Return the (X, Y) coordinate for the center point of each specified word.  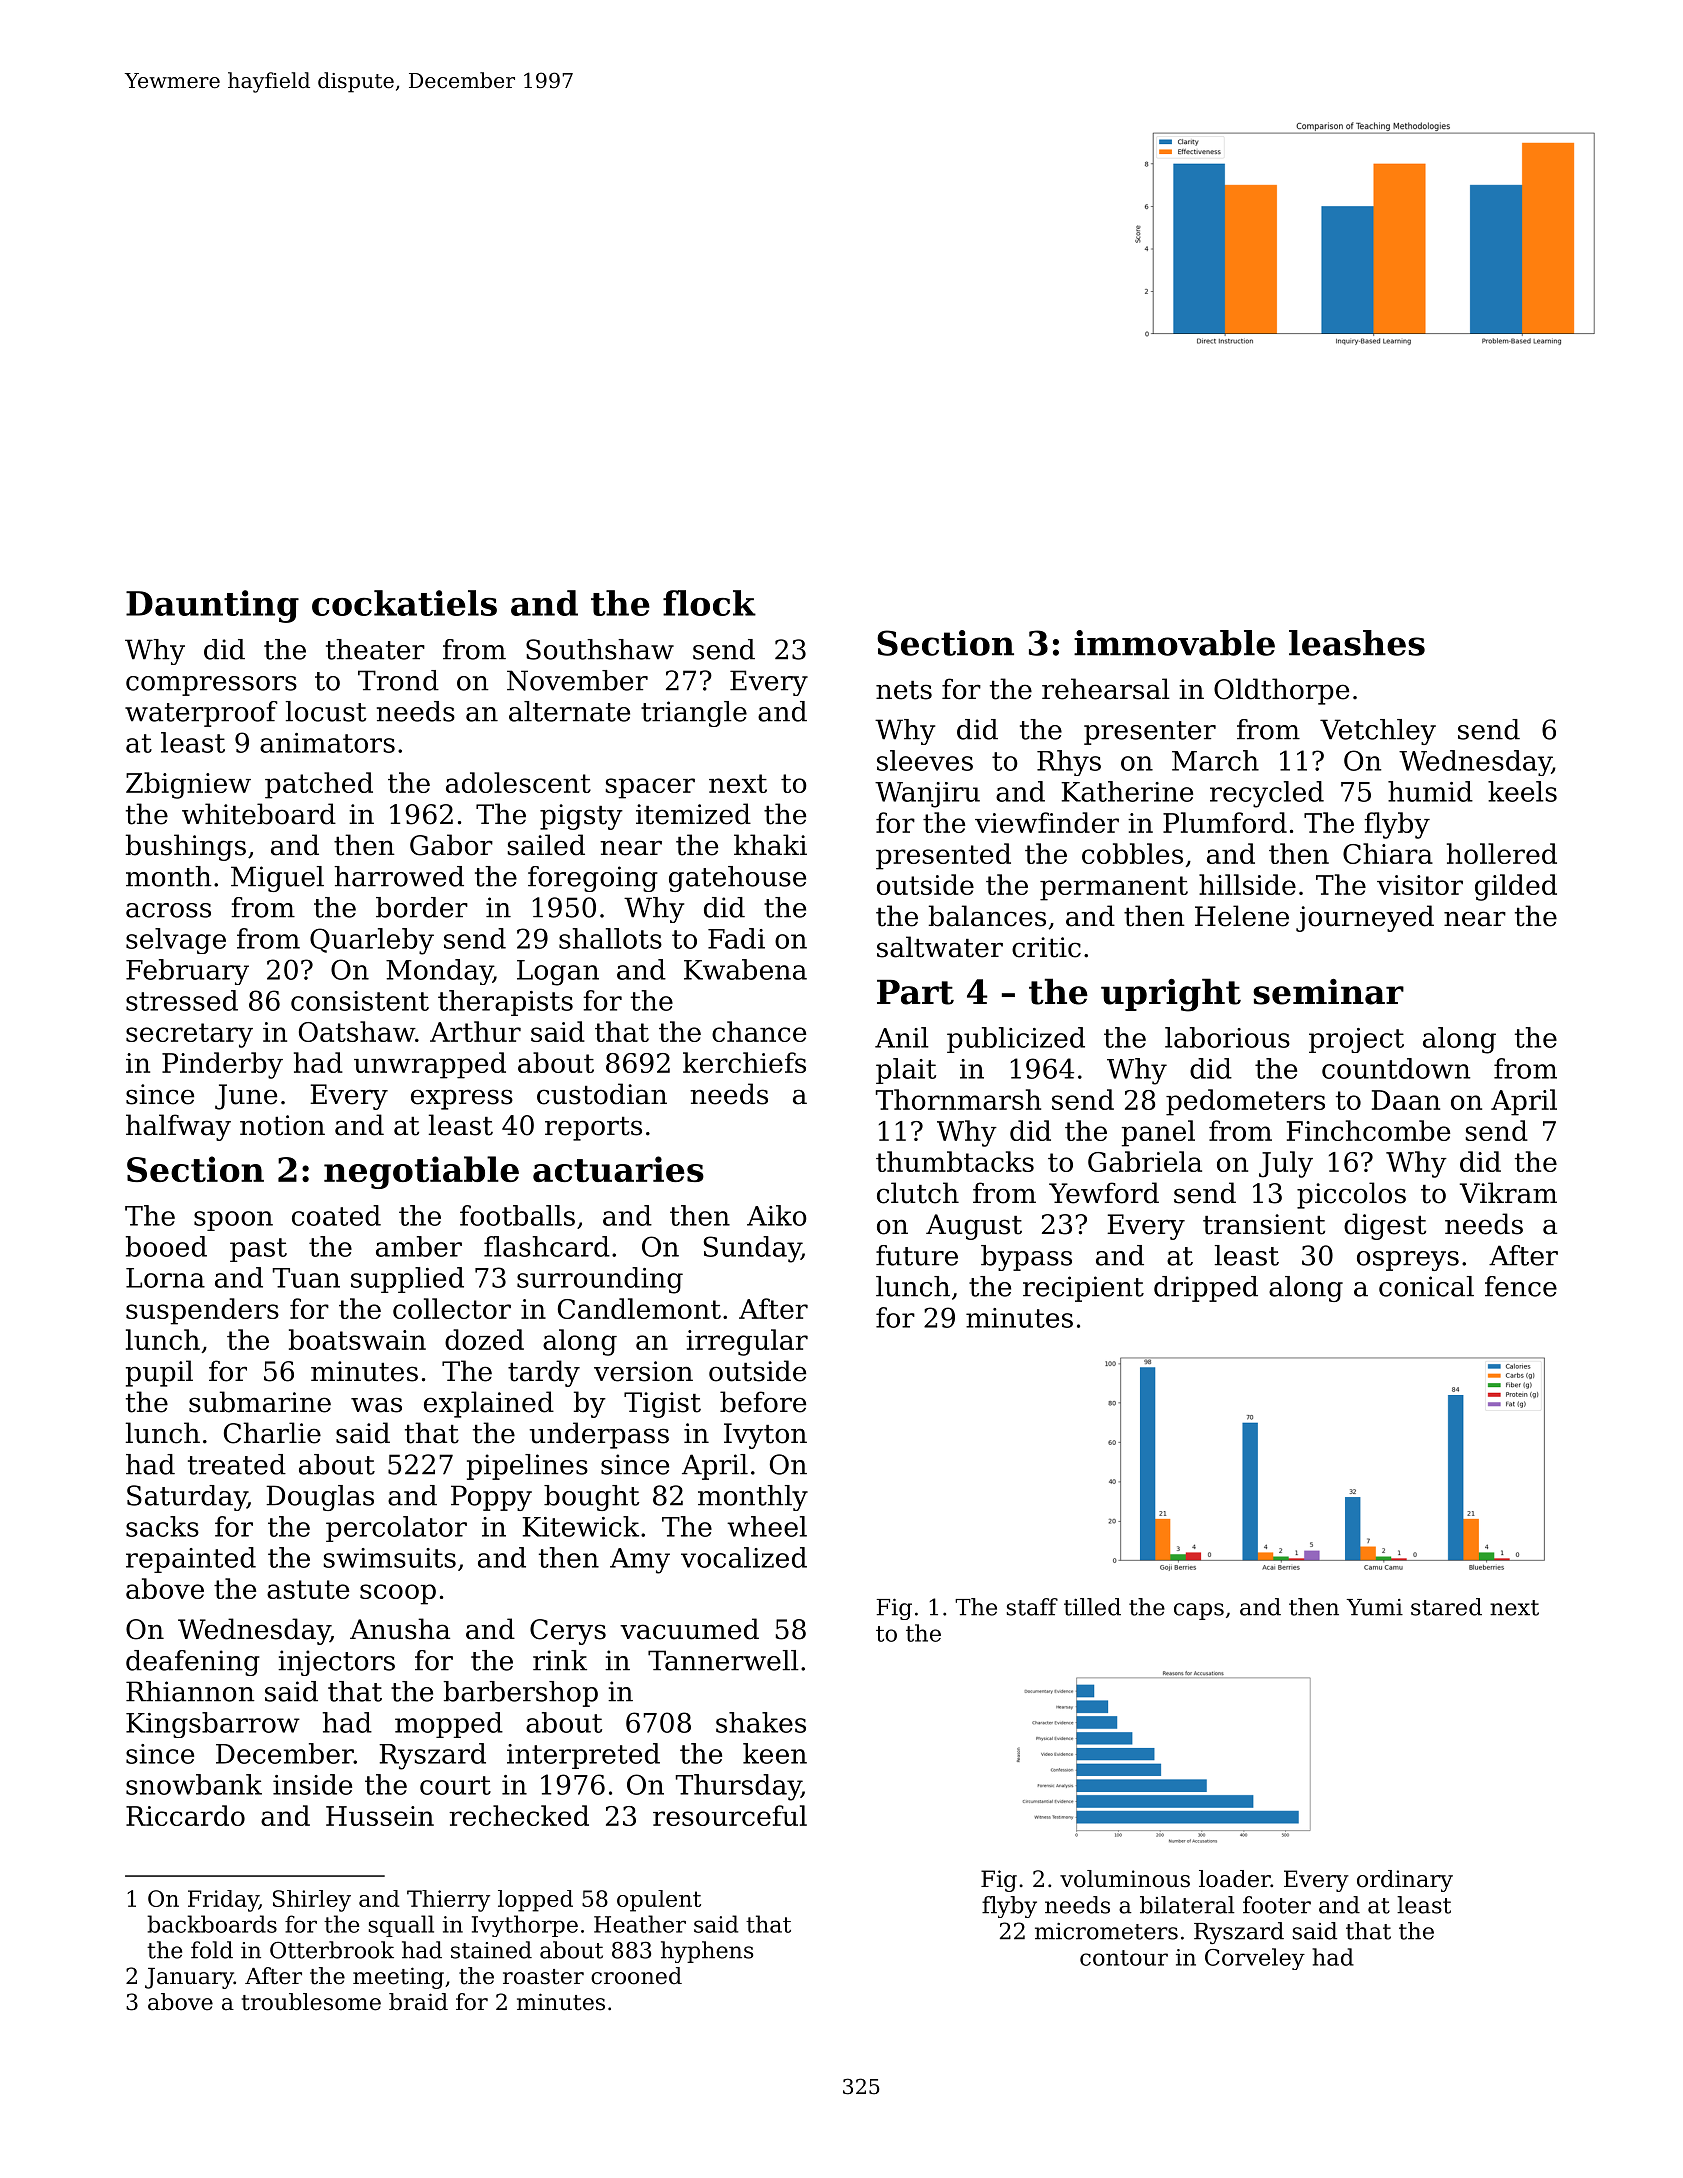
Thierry (448, 1901)
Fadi (736, 938)
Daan (1406, 1100)
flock (709, 603)
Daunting (212, 606)
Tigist (662, 1405)
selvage (176, 941)
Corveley (1255, 1959)
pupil (159, 1373)
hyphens (707, 1952)
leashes (1357, 643)
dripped (1206, 1289)
